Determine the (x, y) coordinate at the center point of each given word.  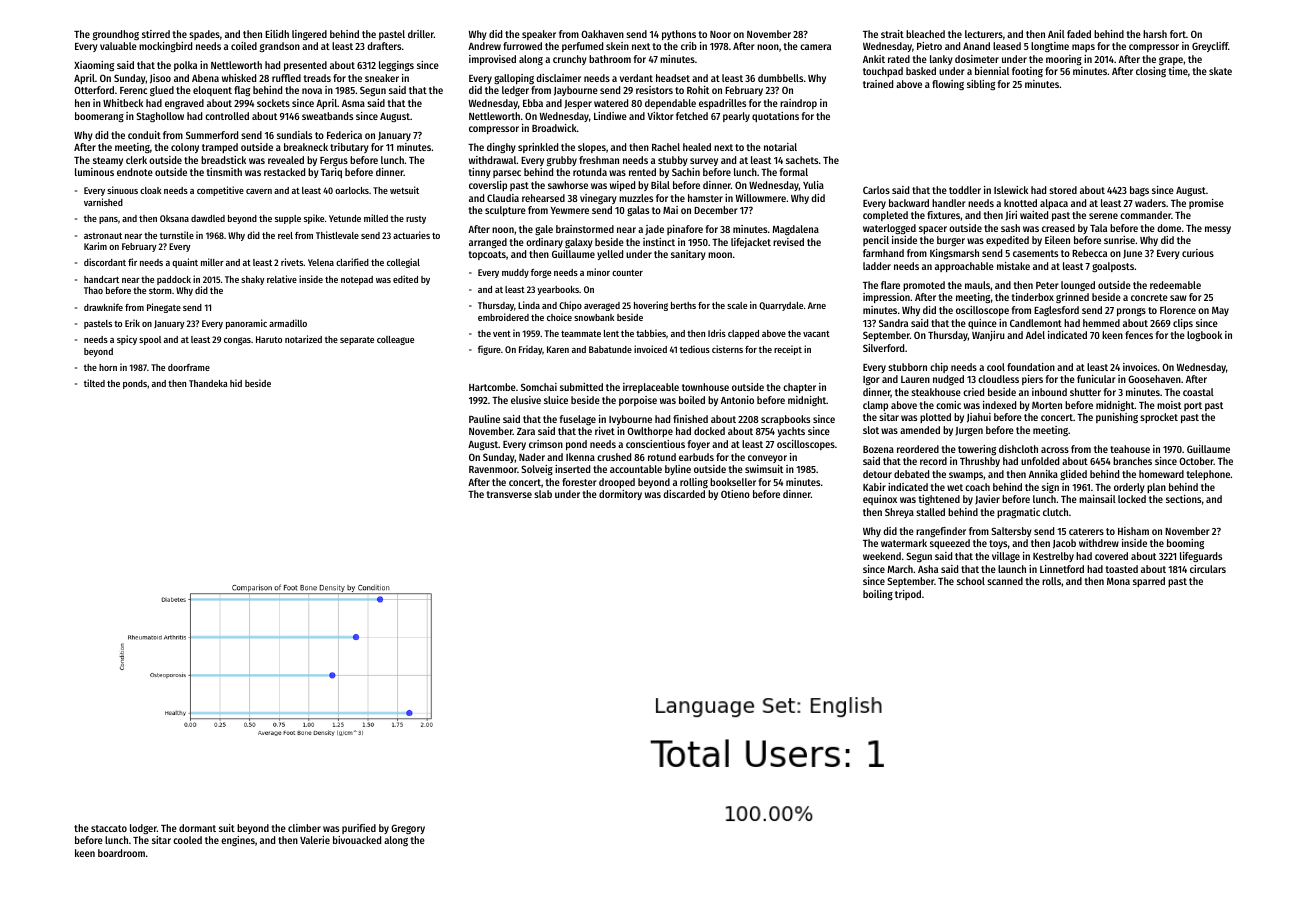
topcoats (487, 255)
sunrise (1119, 240)
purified (359, 829)
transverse (509, 494)
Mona (1118, 581)
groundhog (116, 35)
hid (236, 383)
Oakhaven (602, 34)
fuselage (578, 420)
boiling (878, 595)
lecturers (984, 34)
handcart (101, 279)
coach (977, 487)
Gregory (408, 829)
